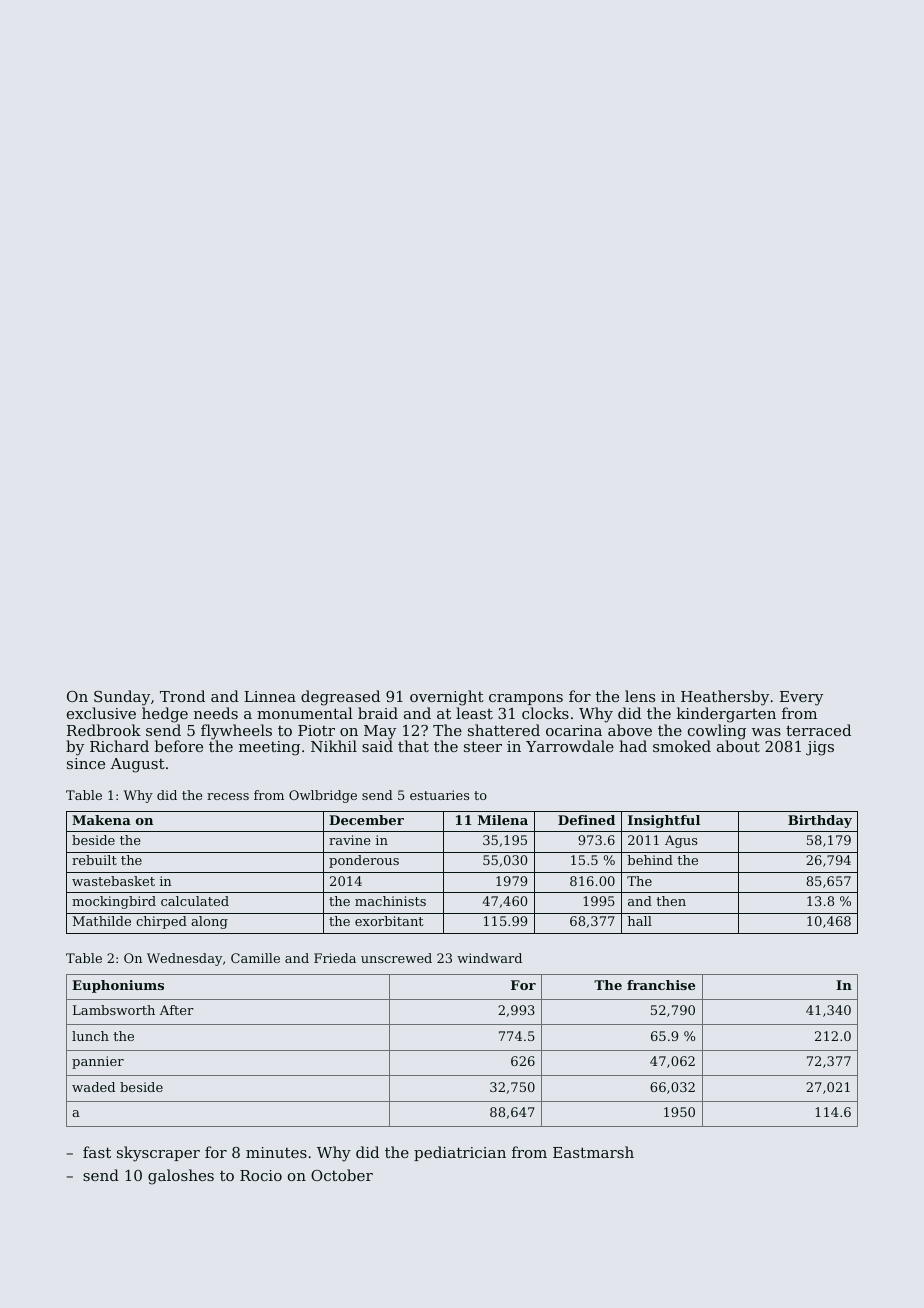  What do you see at coordinates (633, 746) in the page?
I see `had` at bounding box center [633, 746].
